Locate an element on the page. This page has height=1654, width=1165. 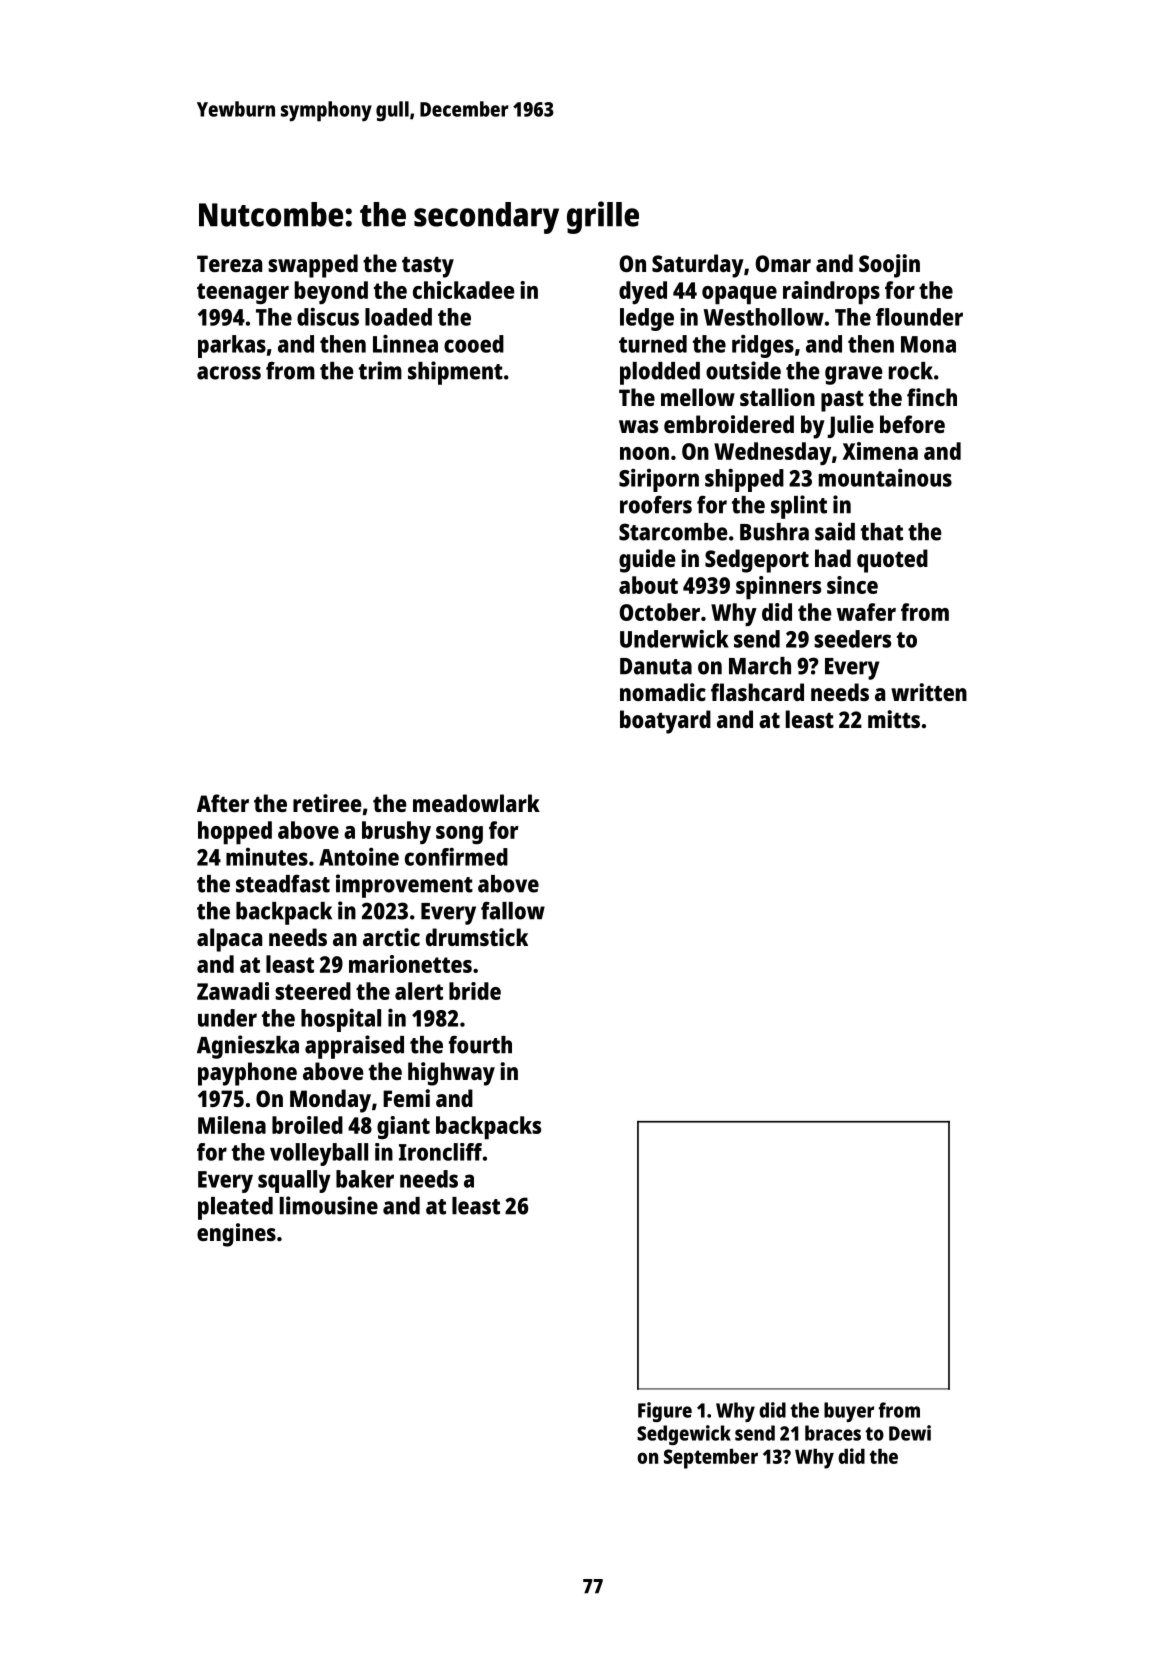
roofers is located at coordinates (656, 504).
